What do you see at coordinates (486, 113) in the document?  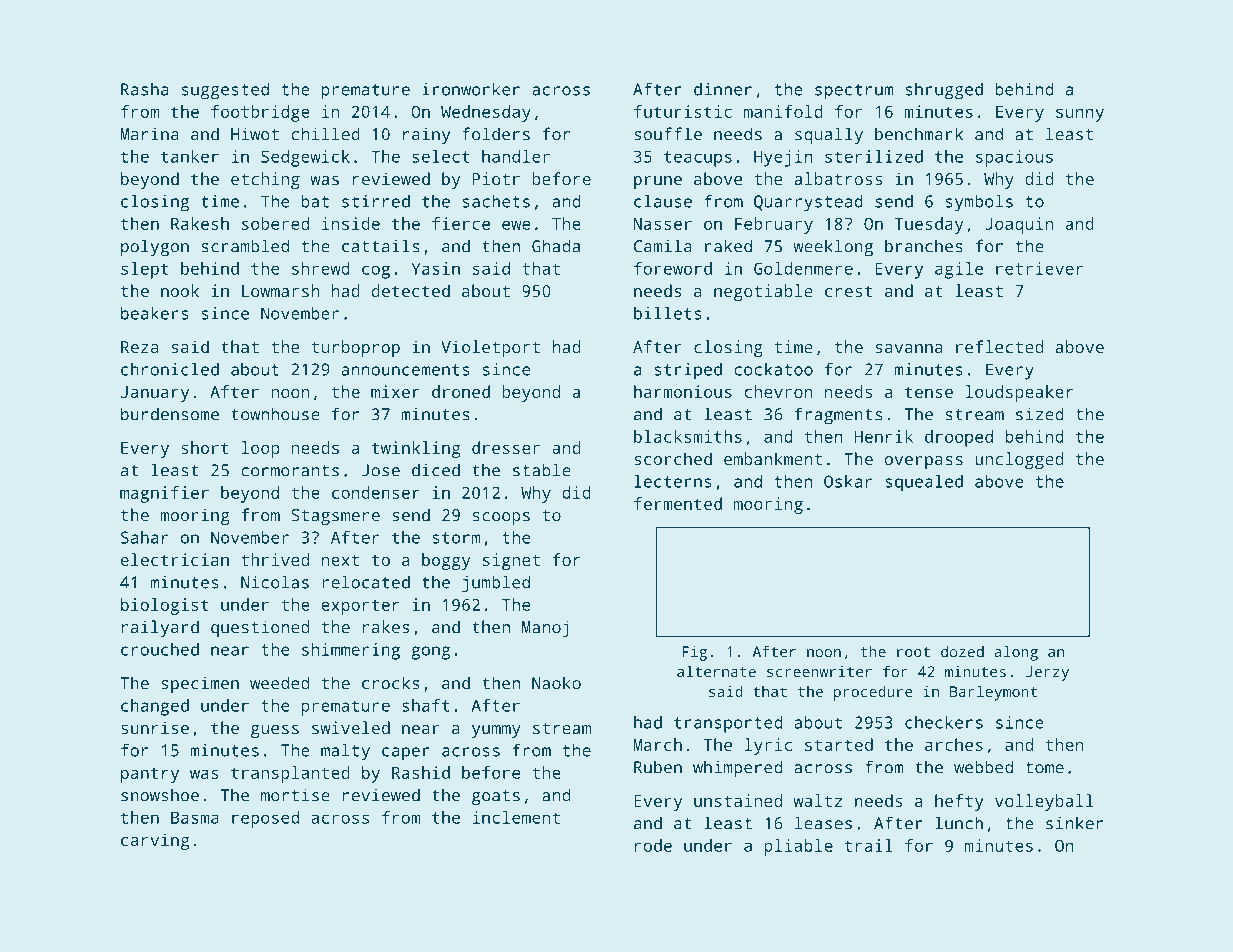 I see `Wednesday` at bounding box center [486, 113].
